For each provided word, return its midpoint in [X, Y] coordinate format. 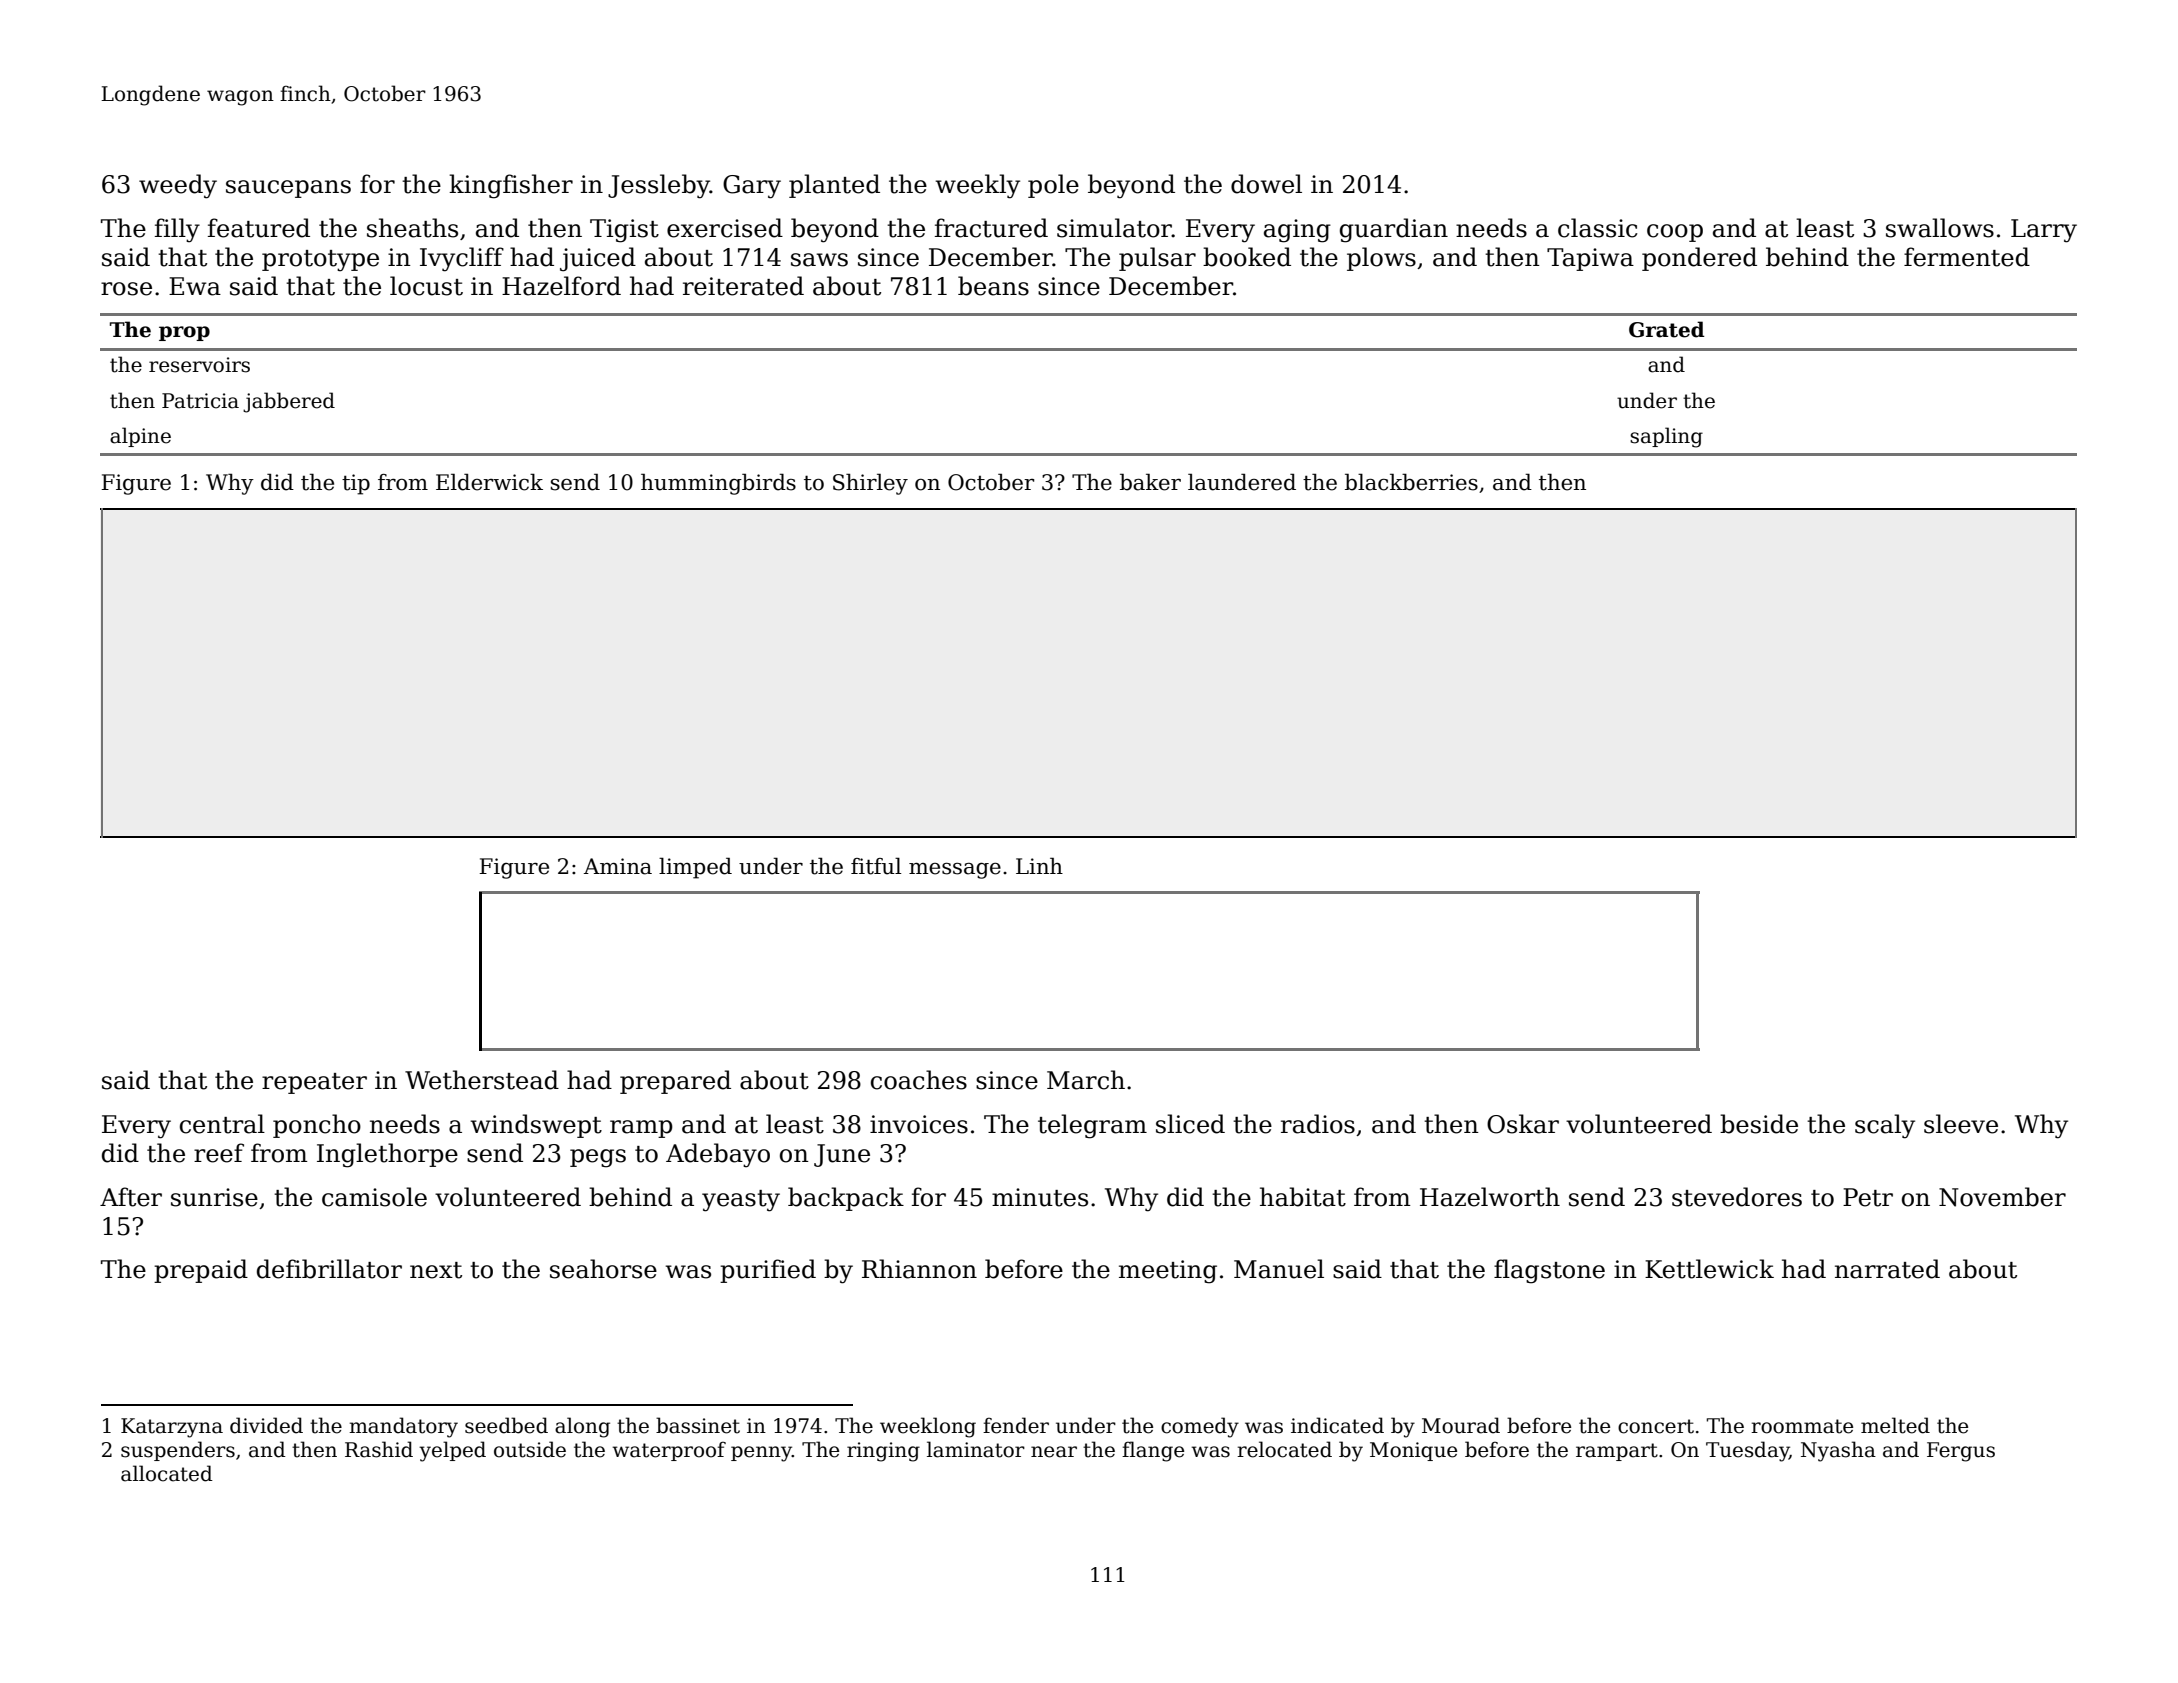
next [436, 1270]
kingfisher [511, 186]
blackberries [1411, 482]
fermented [1967, 257]
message [955, 871]
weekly [978, 186]
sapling [1666, 437]
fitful [876, 866]
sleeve [1961, 1124]
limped [695, 868]
